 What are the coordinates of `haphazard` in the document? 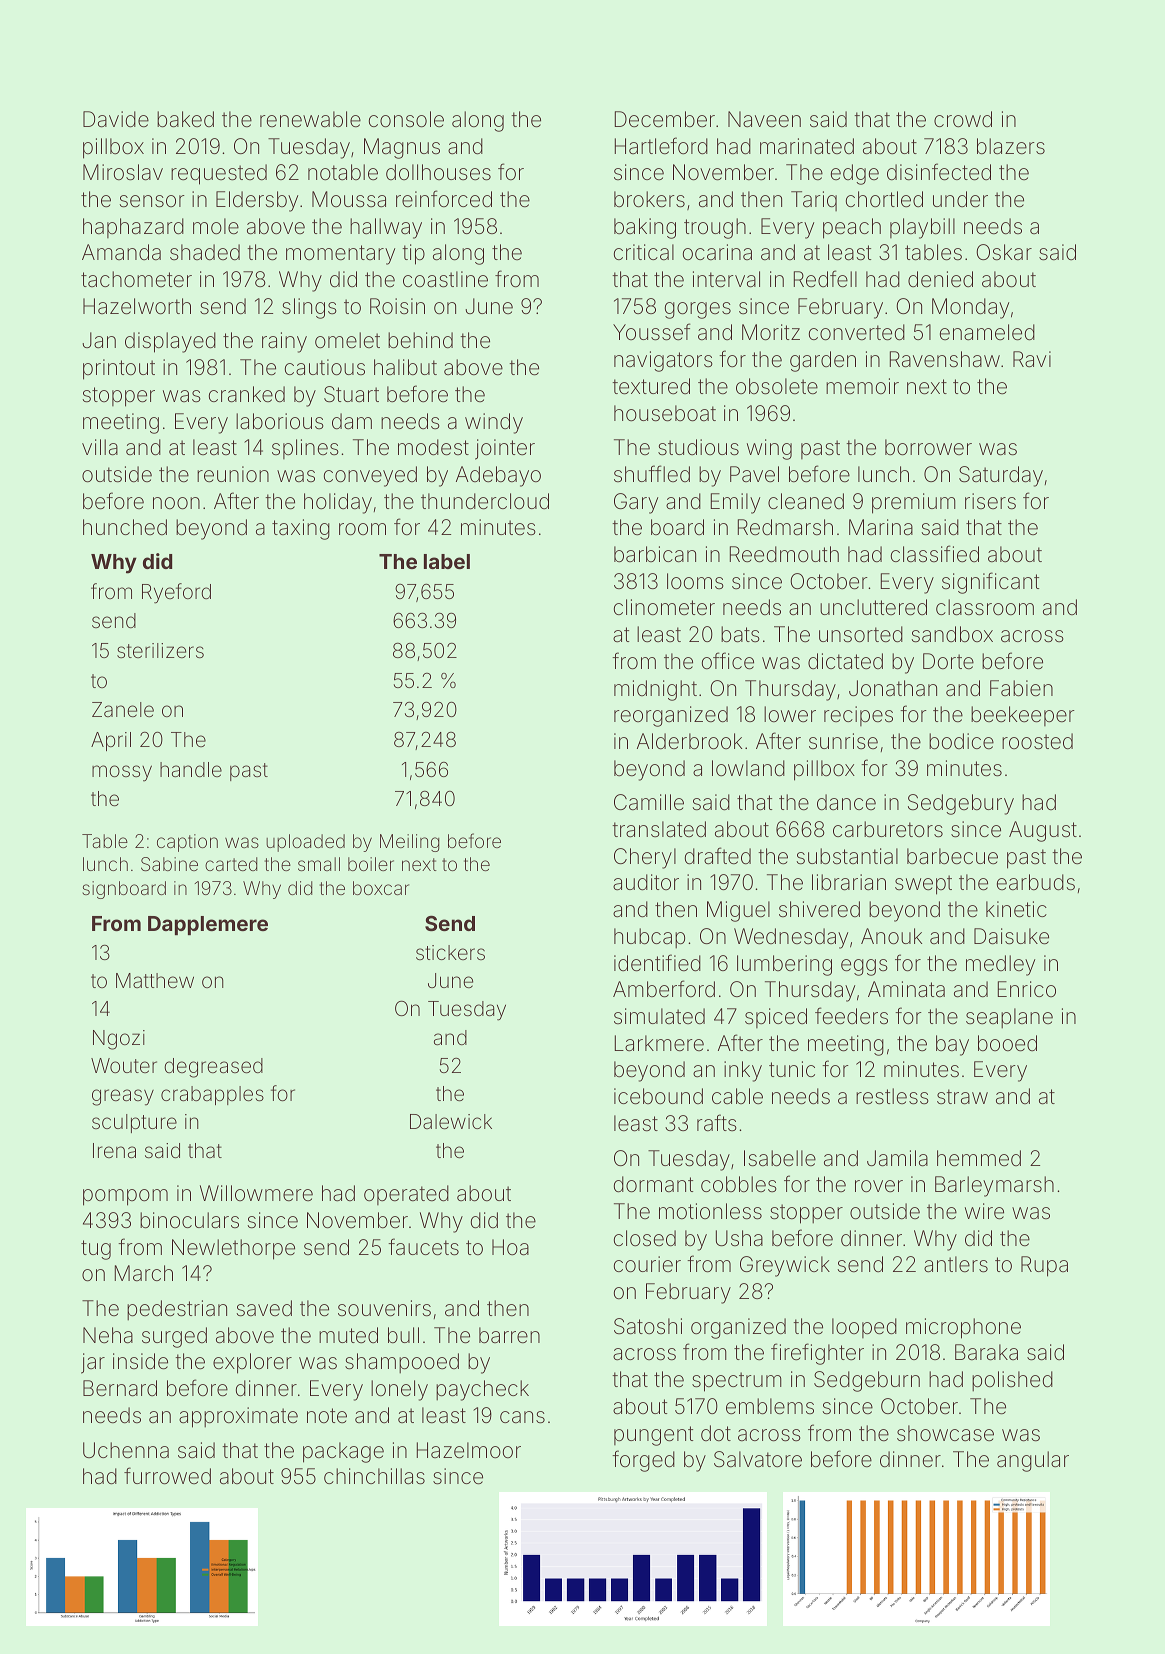 It's located at (133, 228).
